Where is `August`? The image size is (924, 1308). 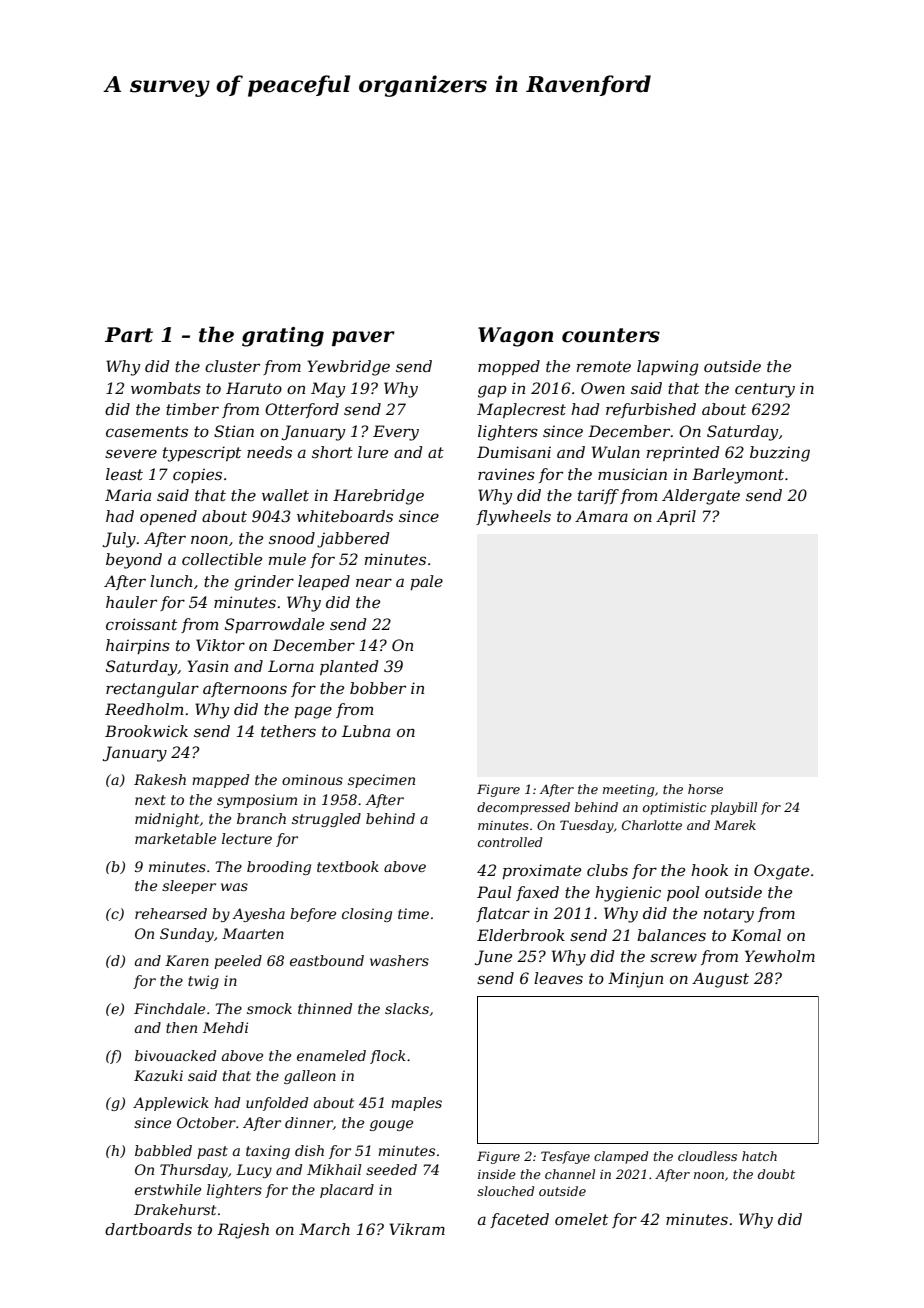
August is located at coordinates (720, 980).
